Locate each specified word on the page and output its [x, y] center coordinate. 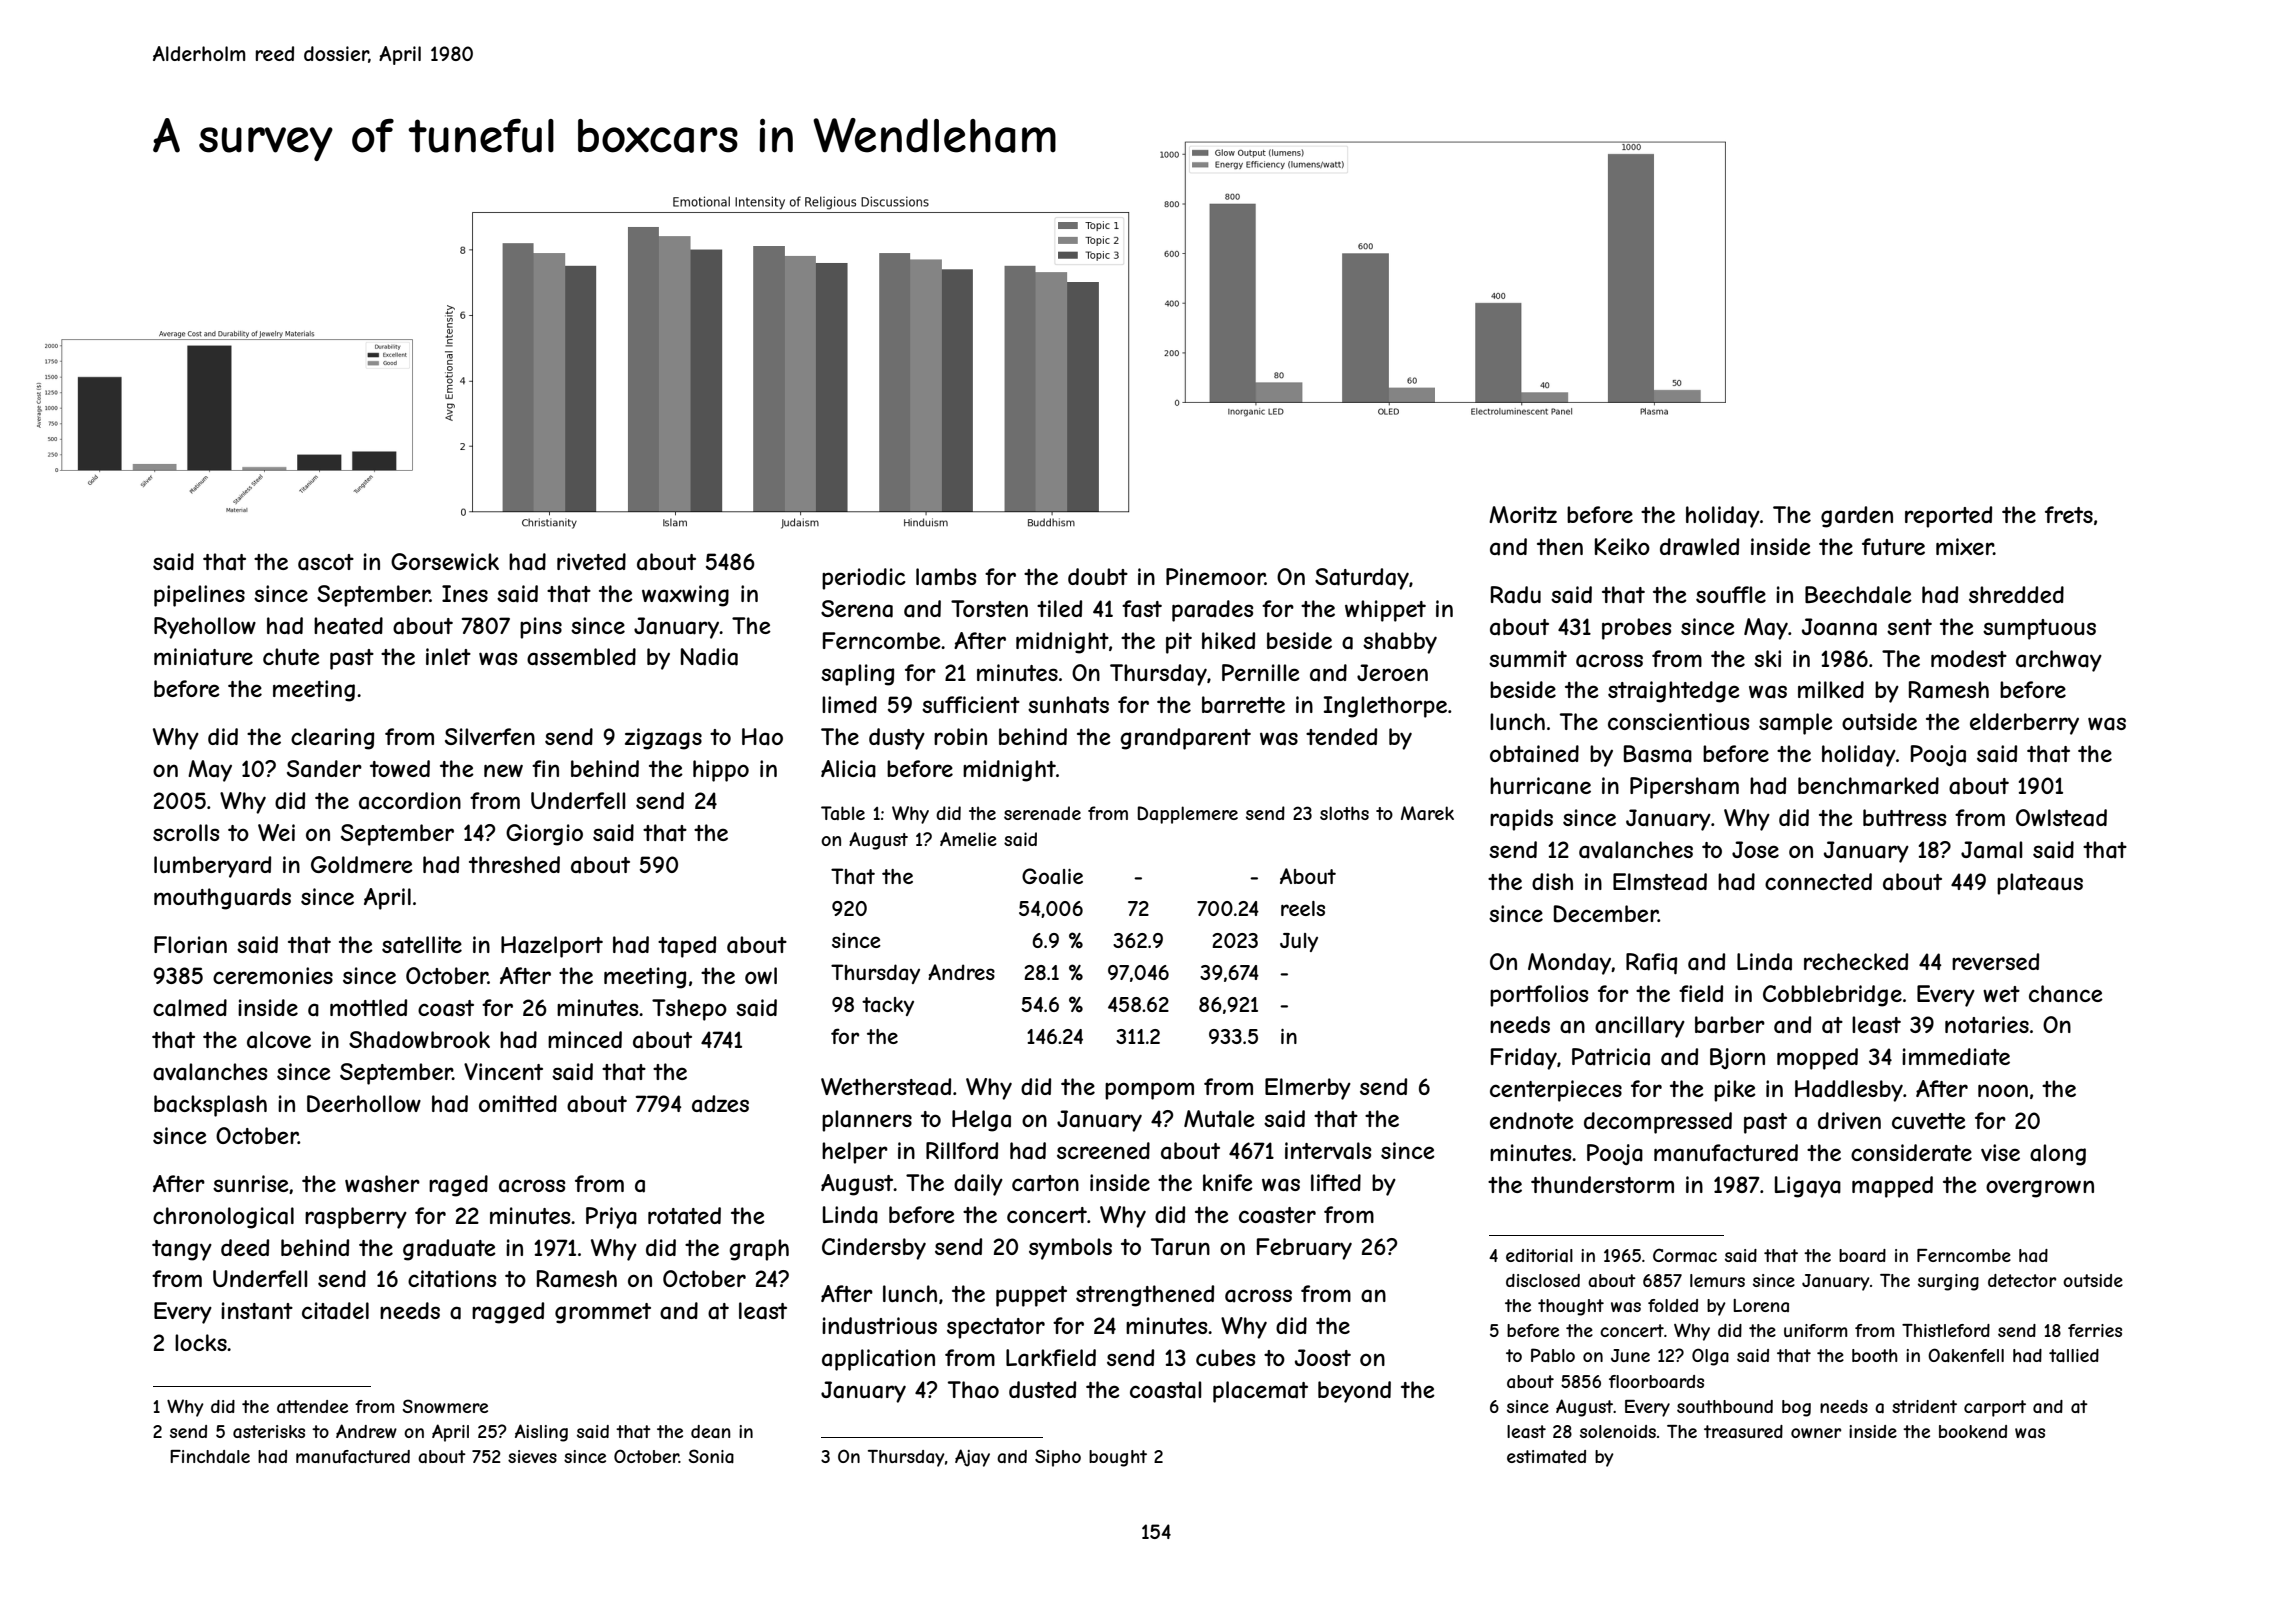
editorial [1539, 1255]
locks [201, 1342]
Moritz [1523, 514]
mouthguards [222, 899]
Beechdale [1858, 595]
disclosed [1543, 1280]
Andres [961, 972]
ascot [326, 562]
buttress [1904, 817]
